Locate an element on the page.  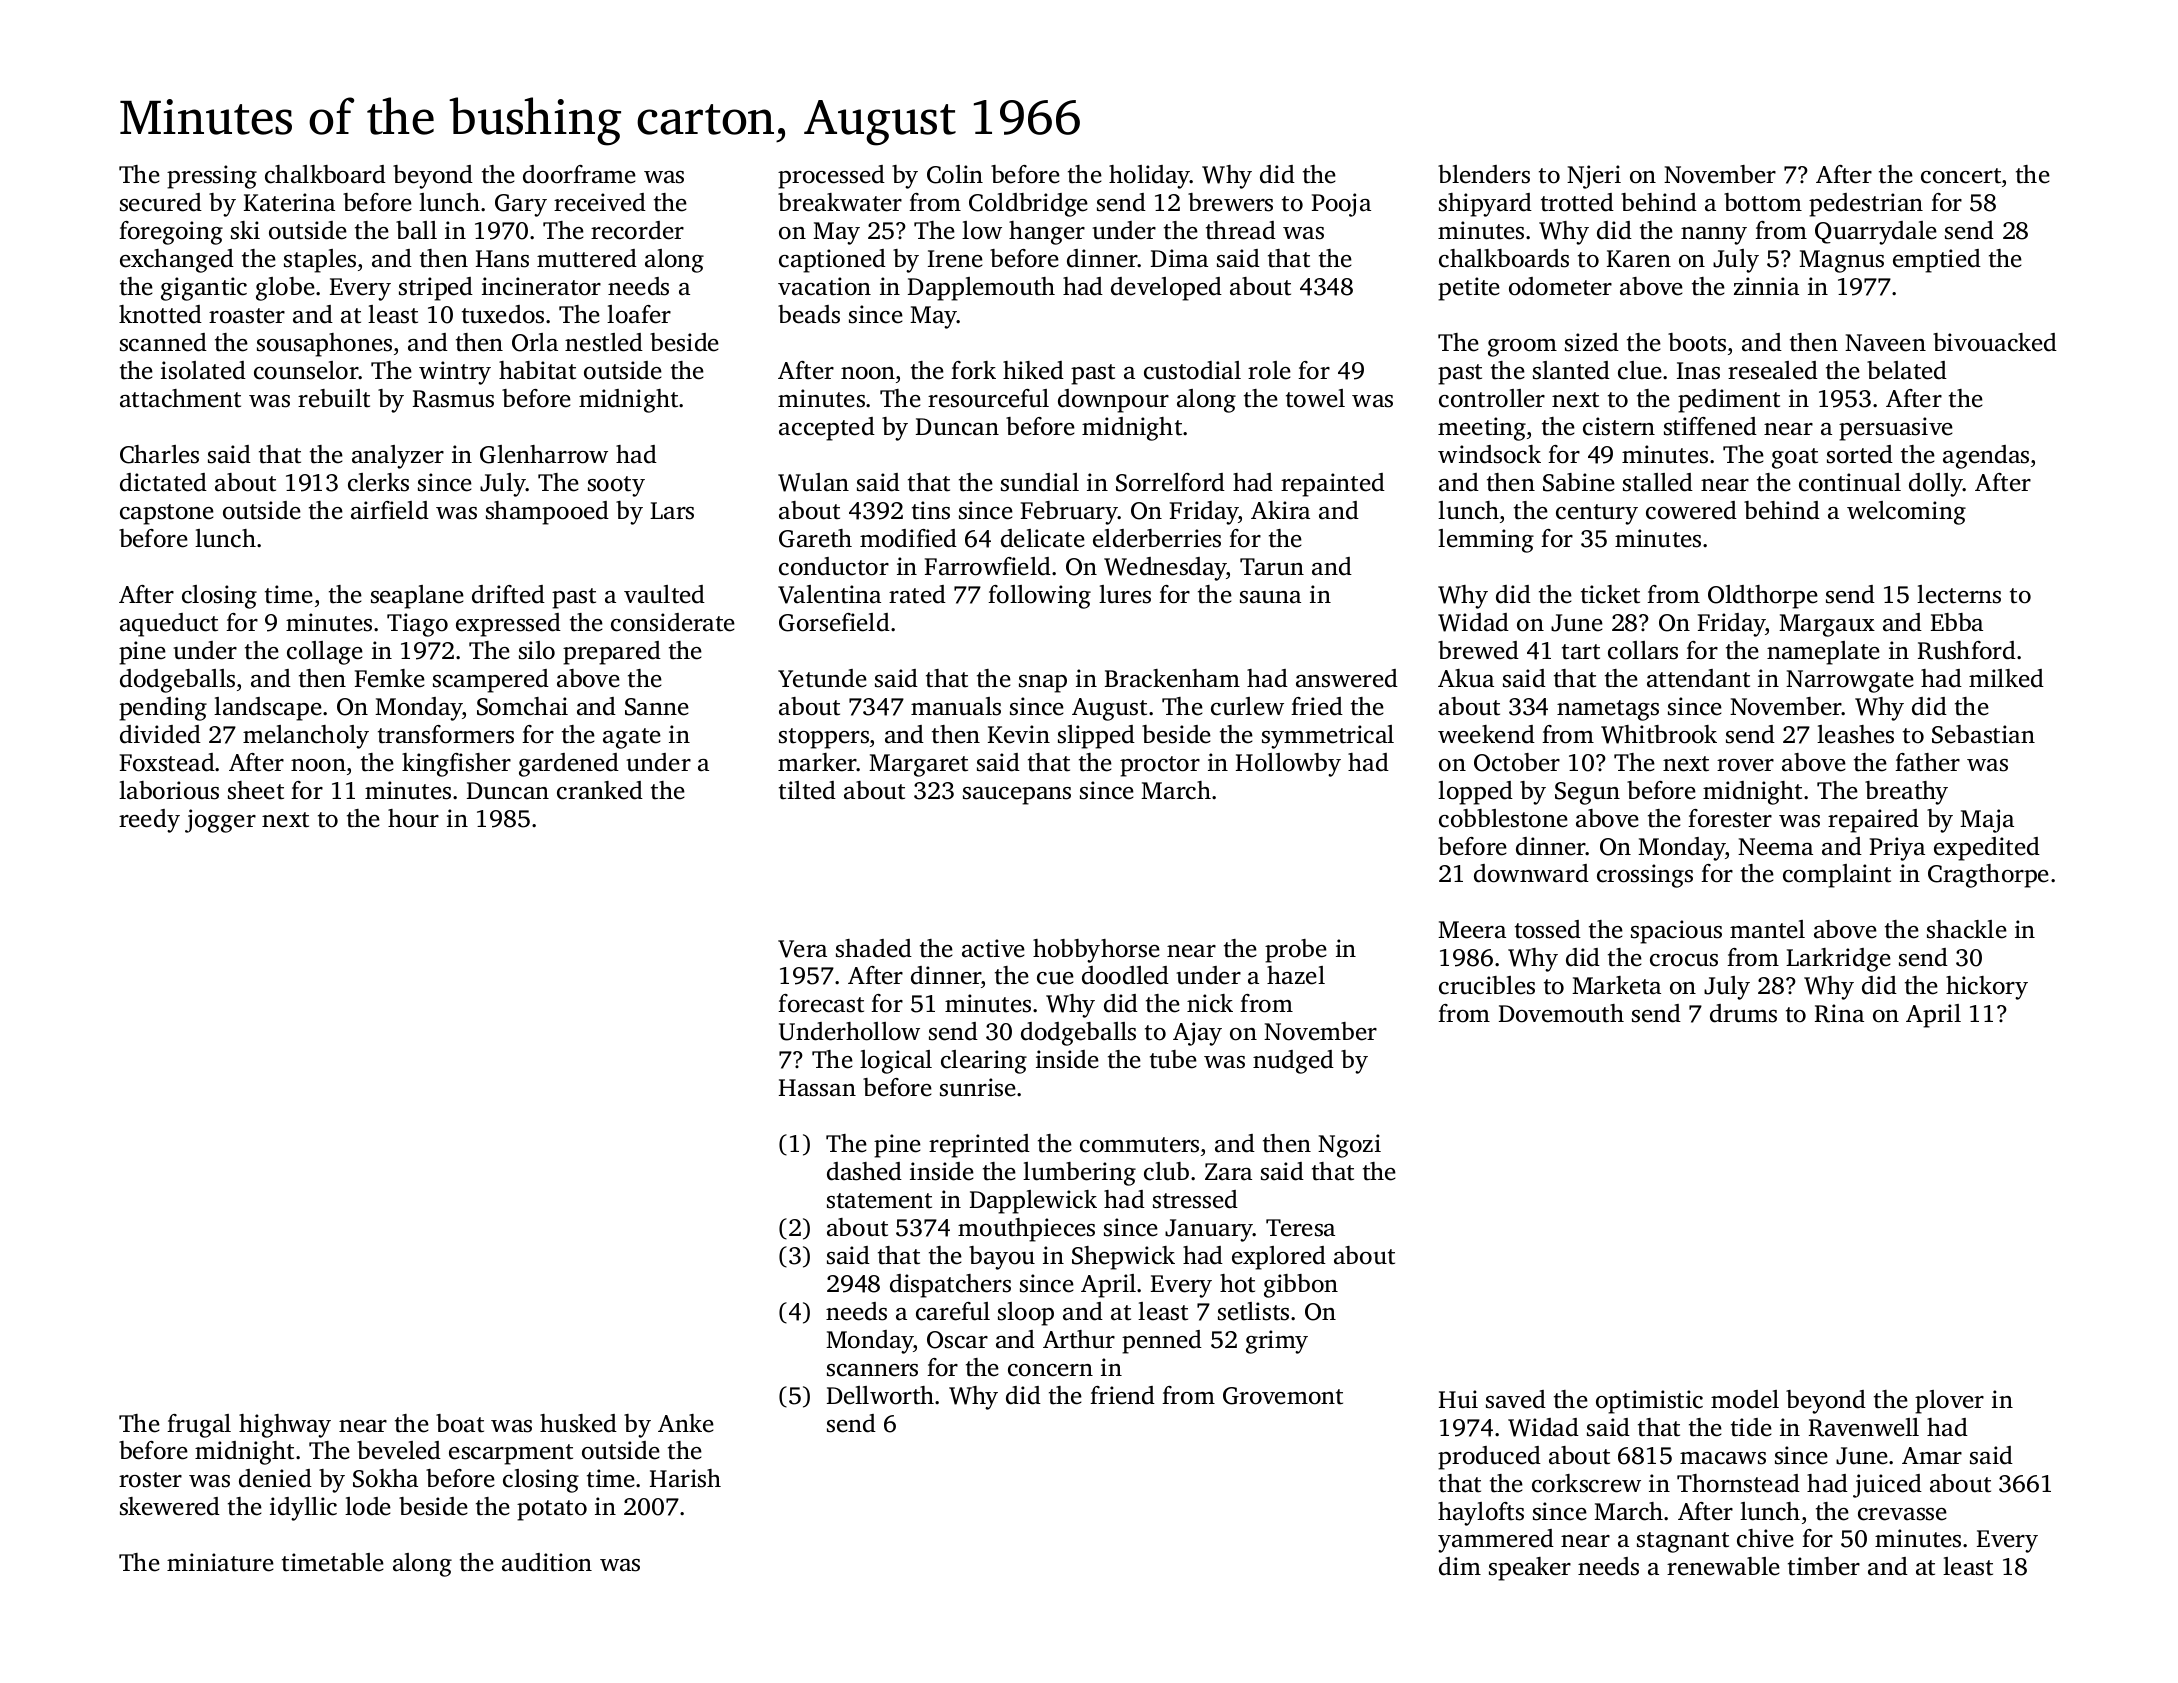
Harish is located at coordinates (685, 1478).
